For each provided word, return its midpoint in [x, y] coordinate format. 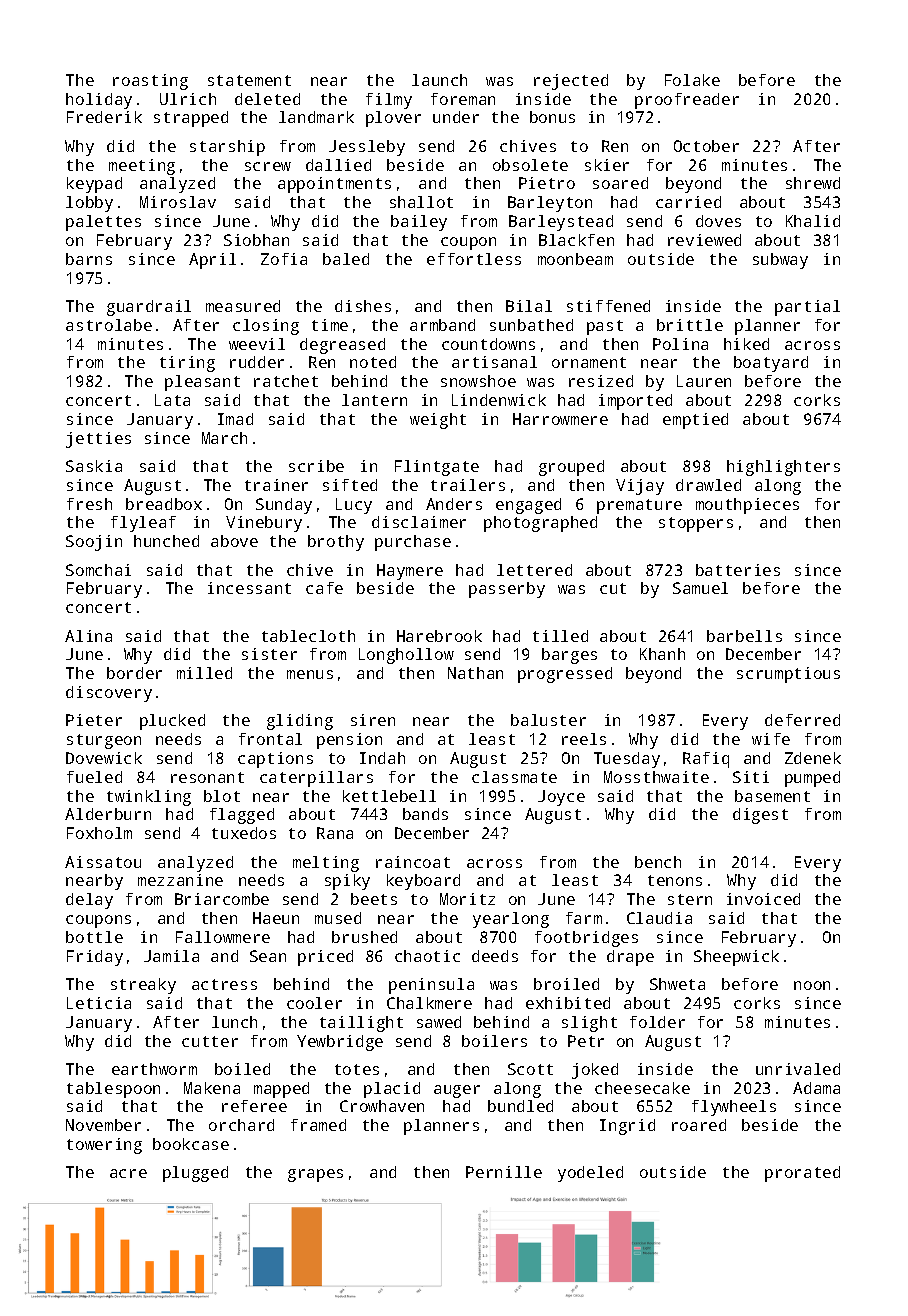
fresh [89, 504]
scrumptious [788, 675]
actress [224, 984]
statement [249, 80]
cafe [324, 588]
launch [439, 80]
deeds [495, 956]
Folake [692, 80]
